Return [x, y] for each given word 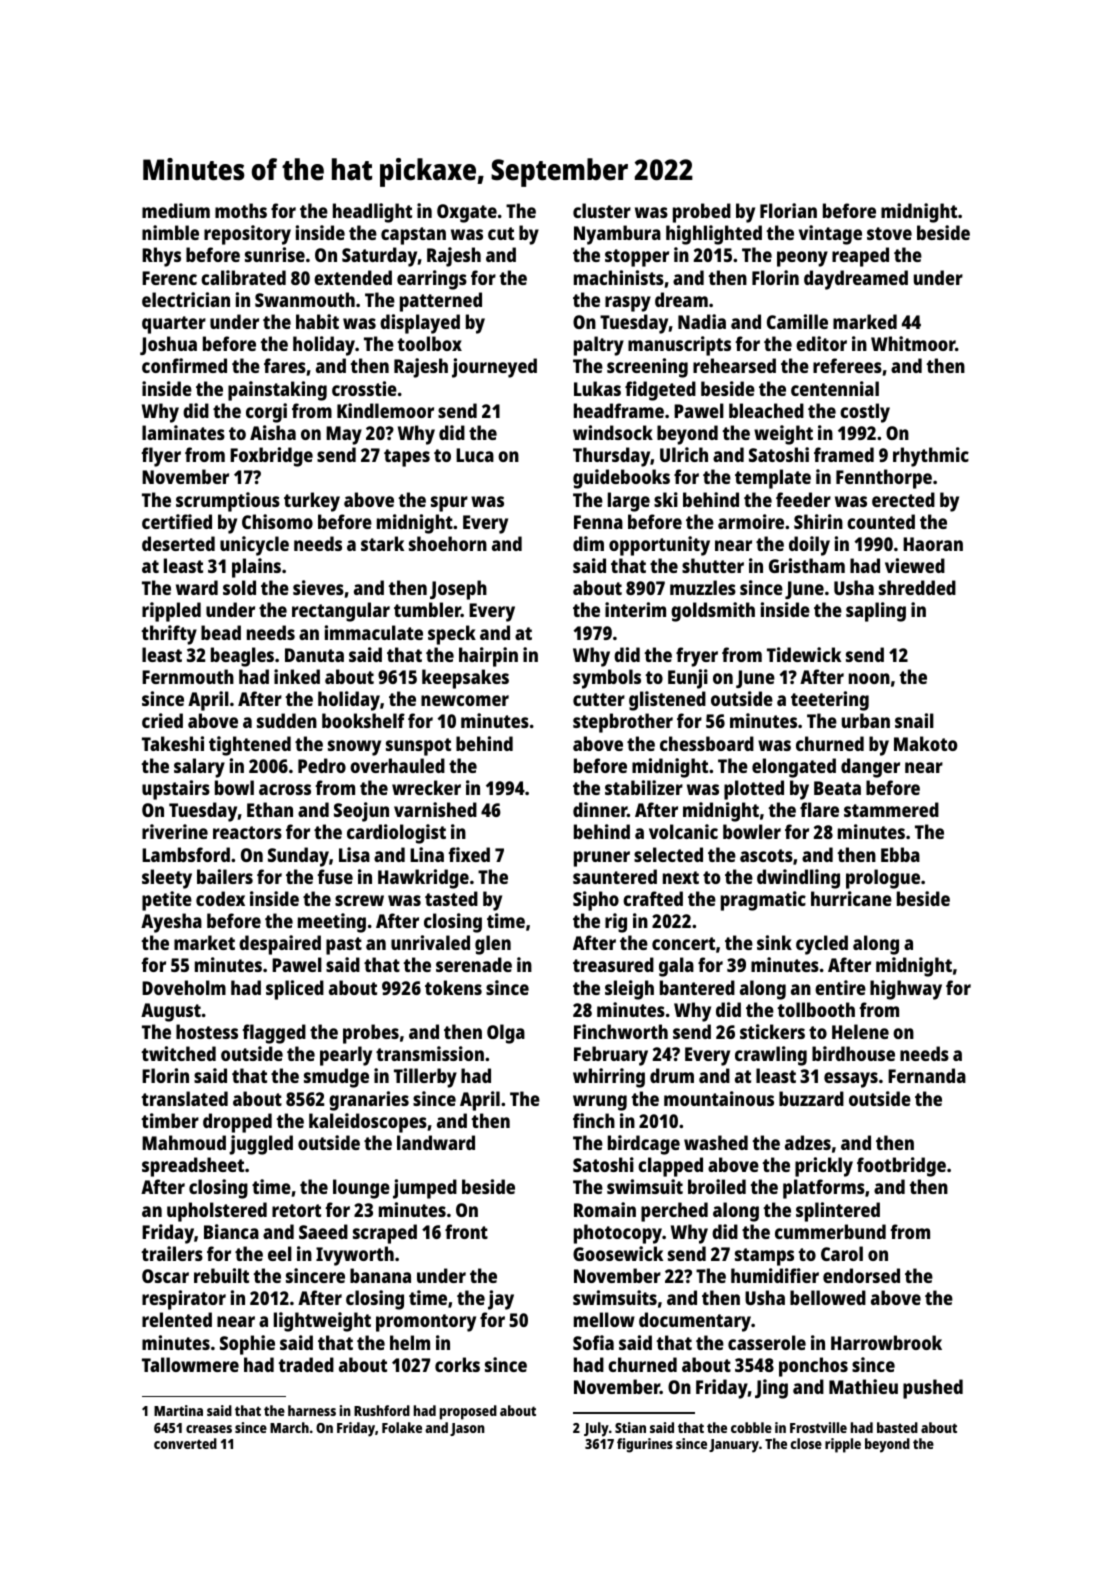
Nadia [702, 321]
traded [306, 1364]
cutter [599, 699]
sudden [287, 720]
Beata [837, 788]
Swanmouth [305, 299]
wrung [600, 1103]
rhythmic [931, 457]
